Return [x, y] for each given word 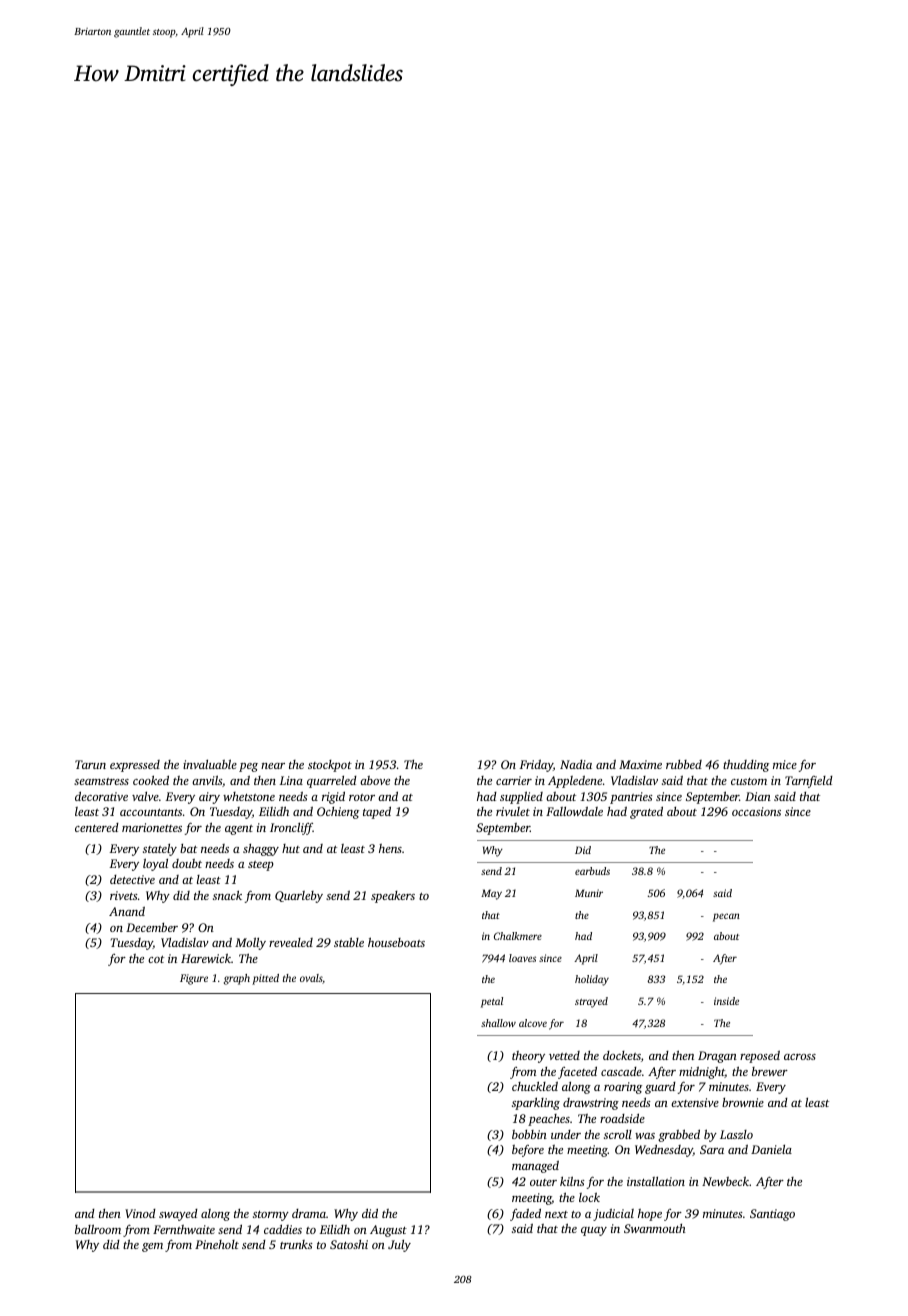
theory [528, 1057]
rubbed [684, 764]
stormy [271, 1216]
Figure [194, 979]
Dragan [717, 1057]
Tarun [90, 764]
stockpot [330, 766]
